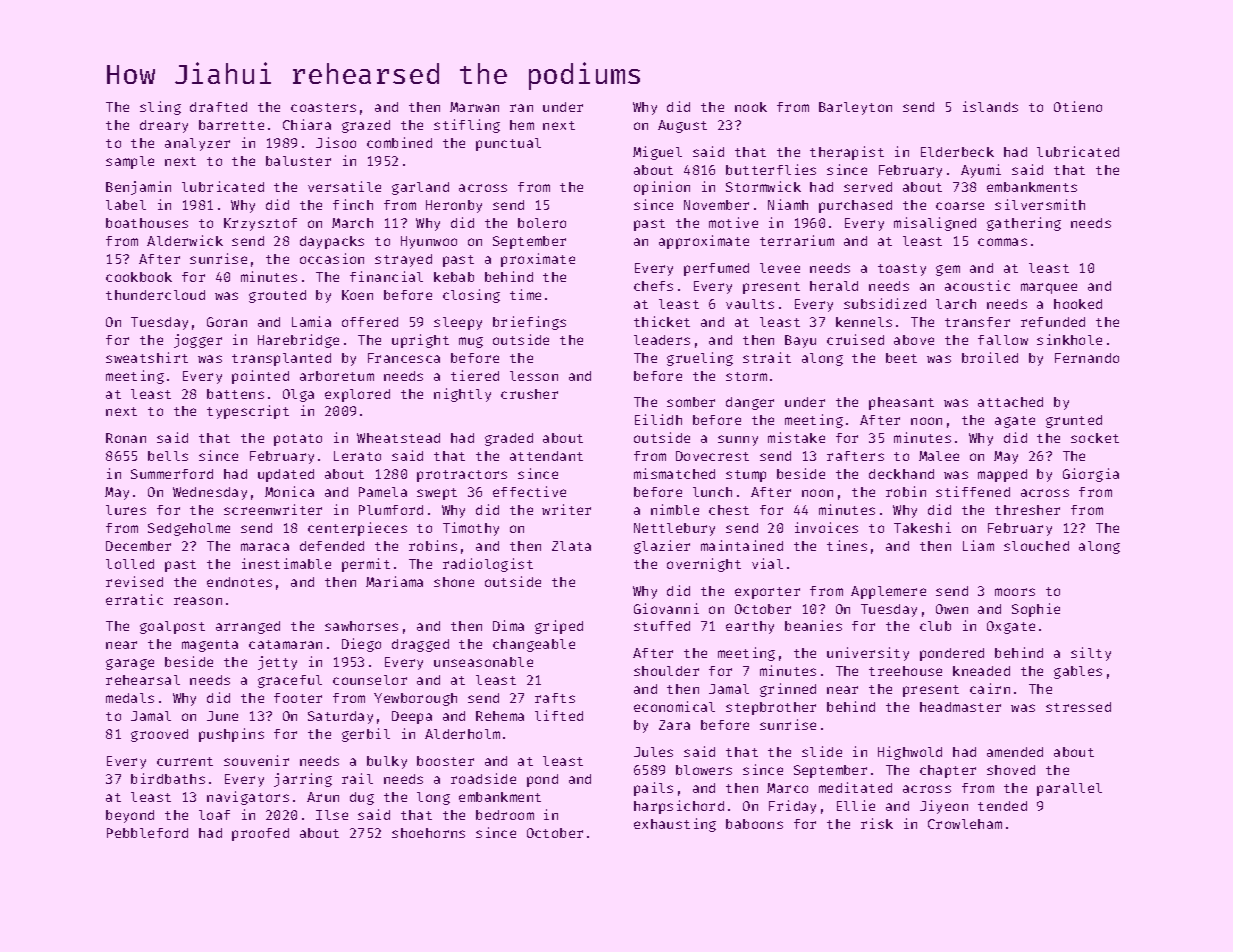  What do you see at coordinates (147, 833) in the page?
I see `Pebbleford` at bounding box center [147, 833].
